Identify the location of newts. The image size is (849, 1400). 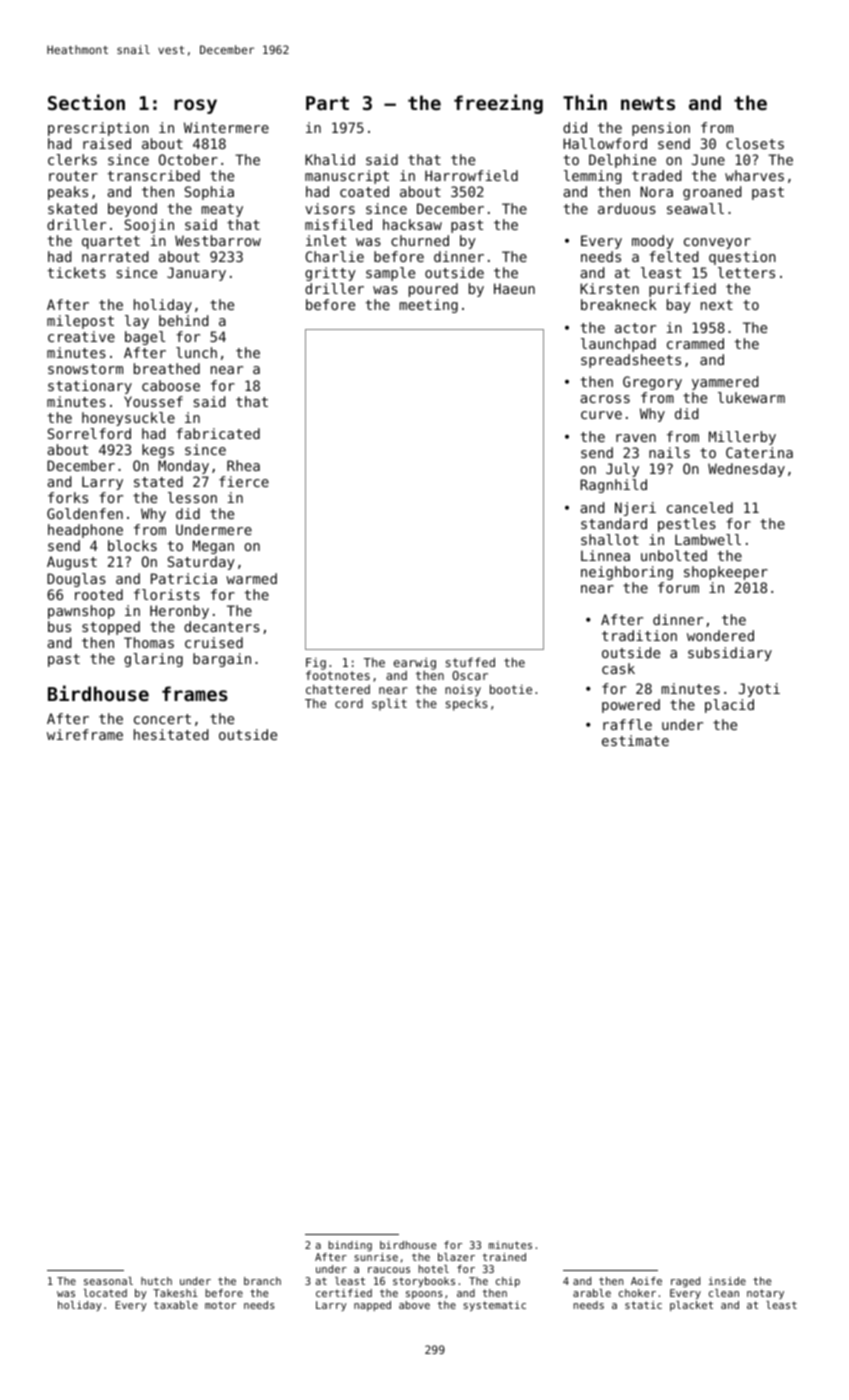
(648, 103).
